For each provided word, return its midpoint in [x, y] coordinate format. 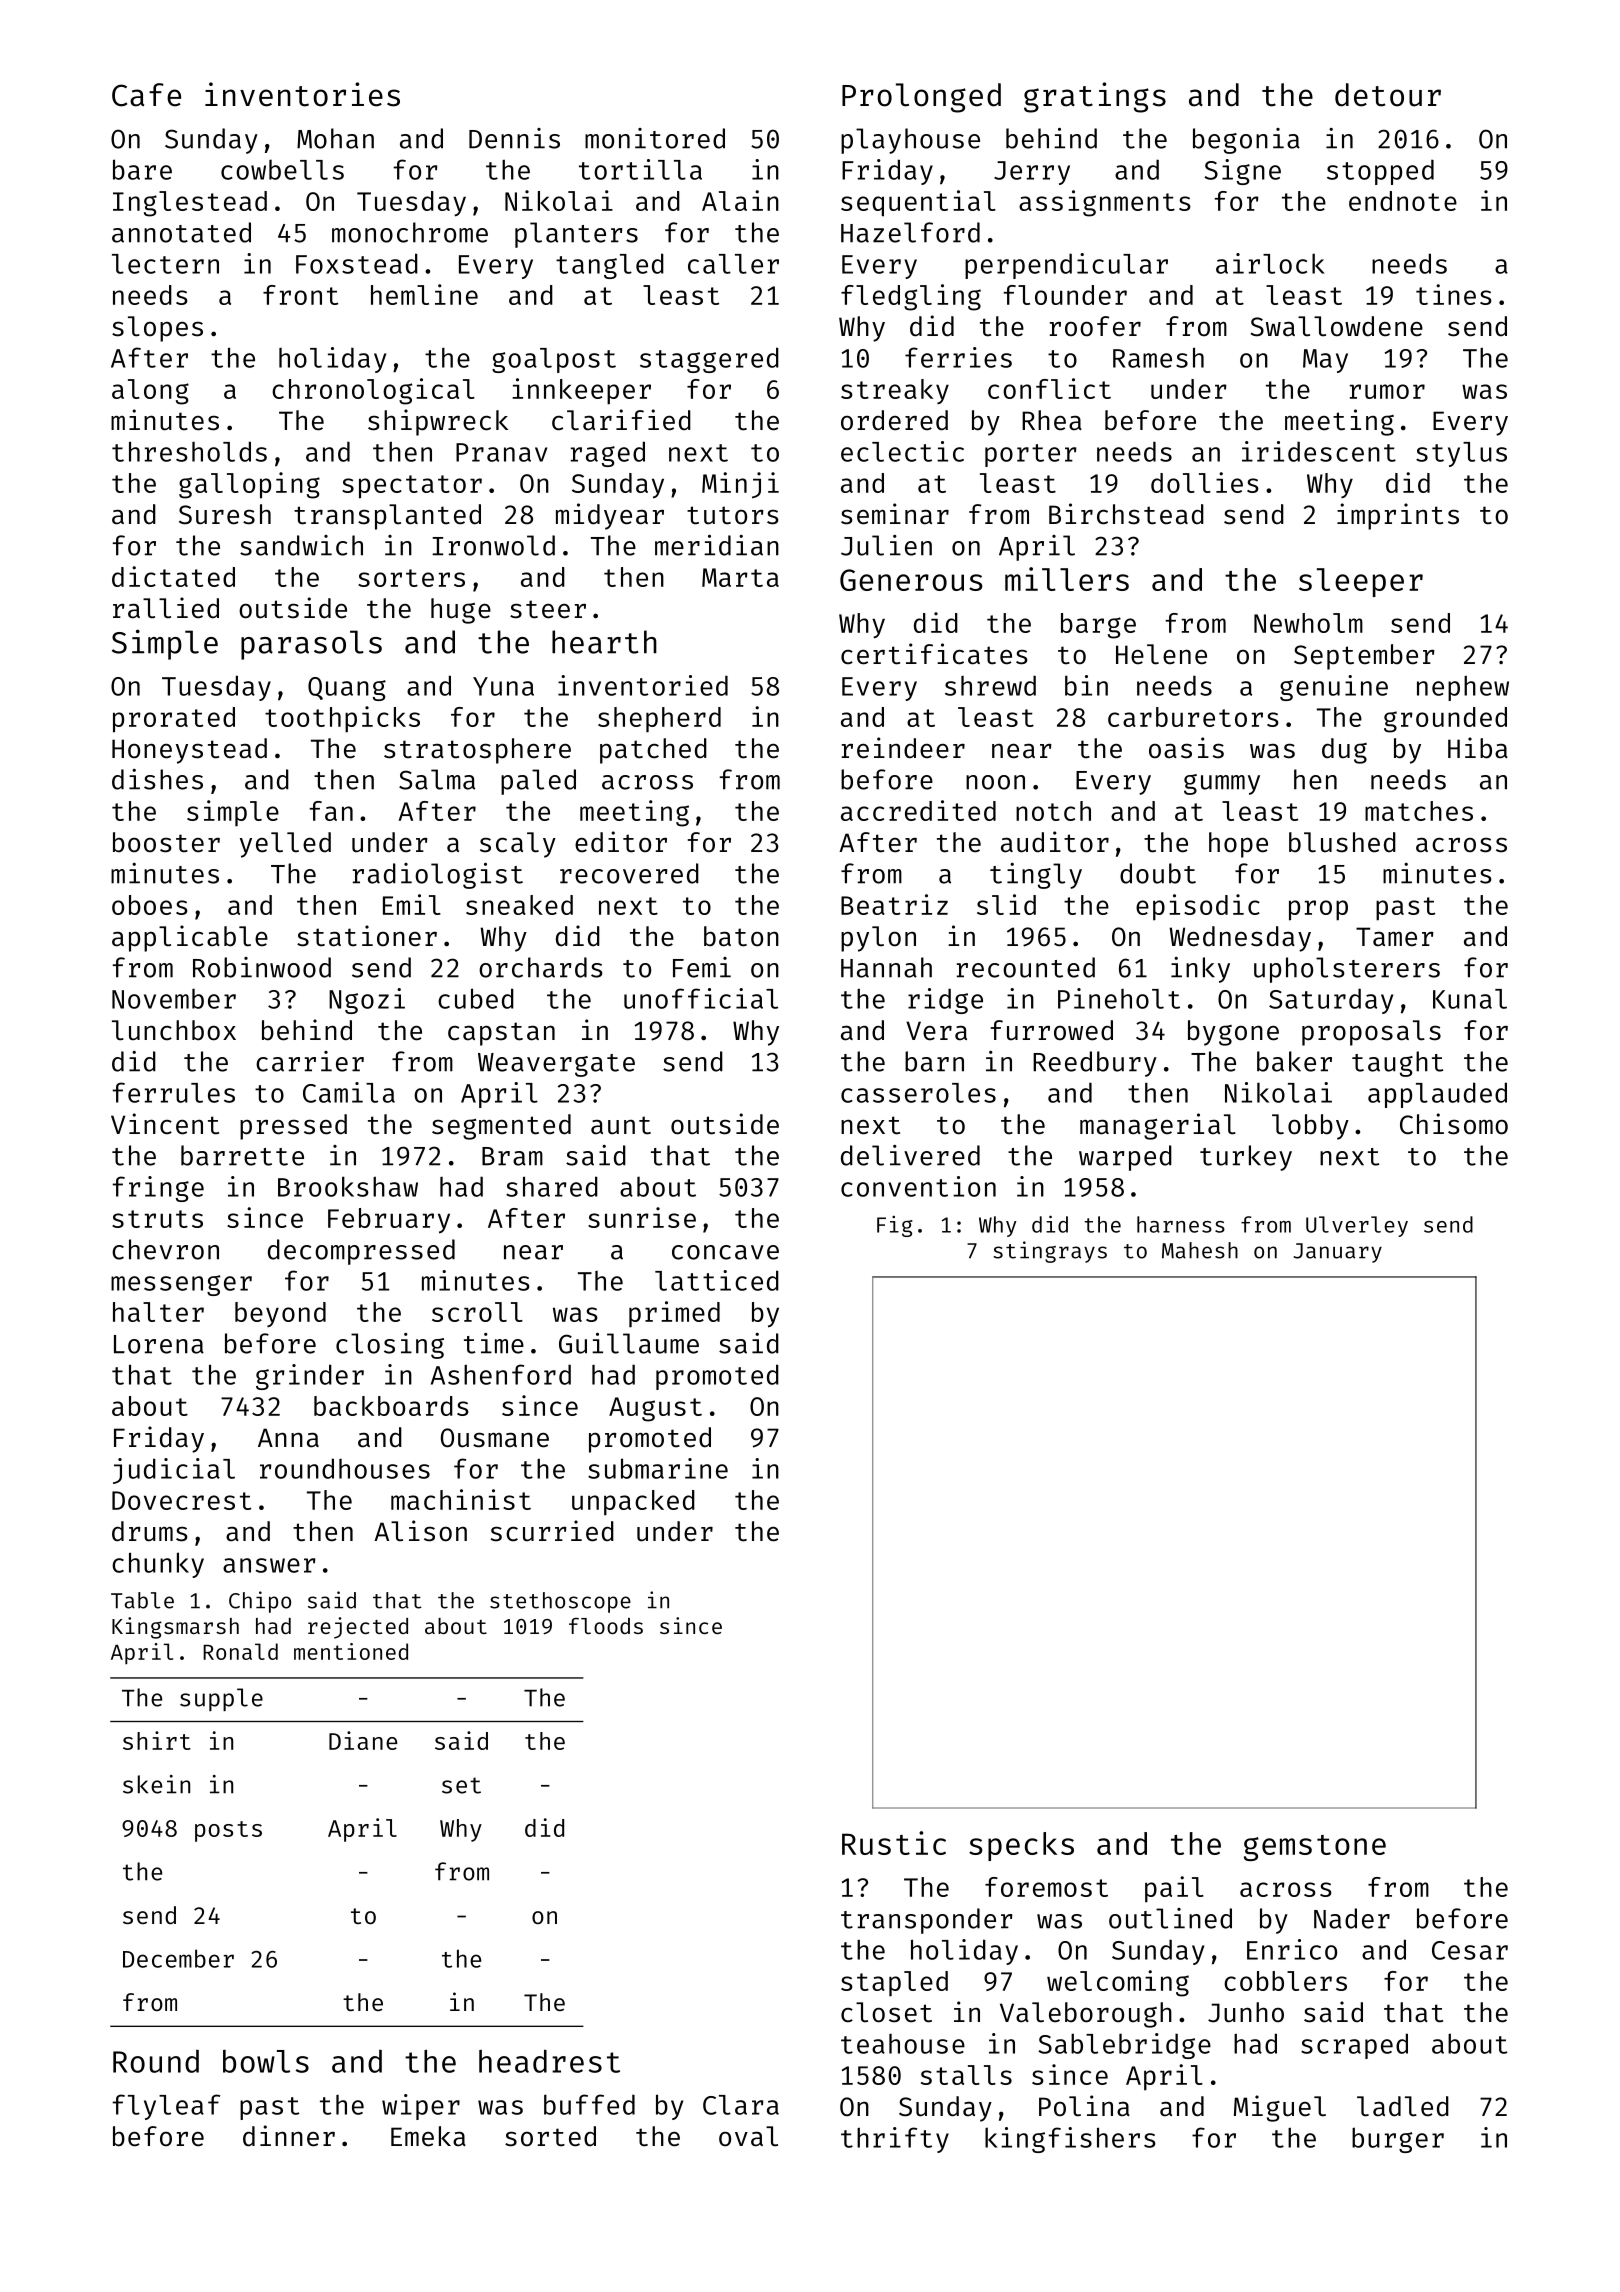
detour [1388, 95]
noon [995, 782]
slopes [157, 329]
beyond [280, 1314]
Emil [412, 904]
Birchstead [1126, 514]
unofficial [701, 998]
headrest [549, 2061]
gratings [1095, 97]
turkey [1246, 1158]
